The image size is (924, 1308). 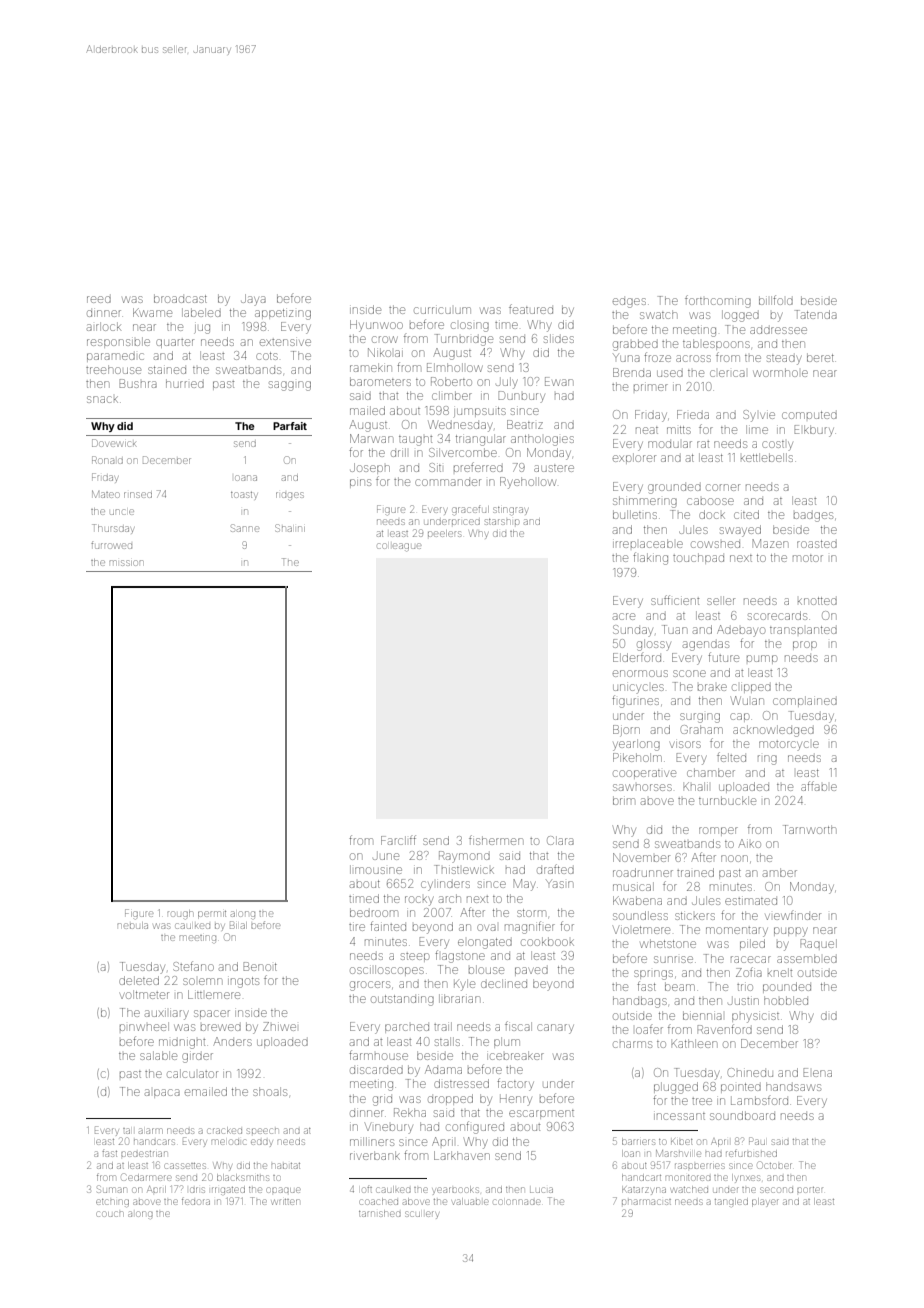 What do you see at coordinates (421, 1215) in the screenshot?
I see `scullery` at bounding box center [421, 1215].
